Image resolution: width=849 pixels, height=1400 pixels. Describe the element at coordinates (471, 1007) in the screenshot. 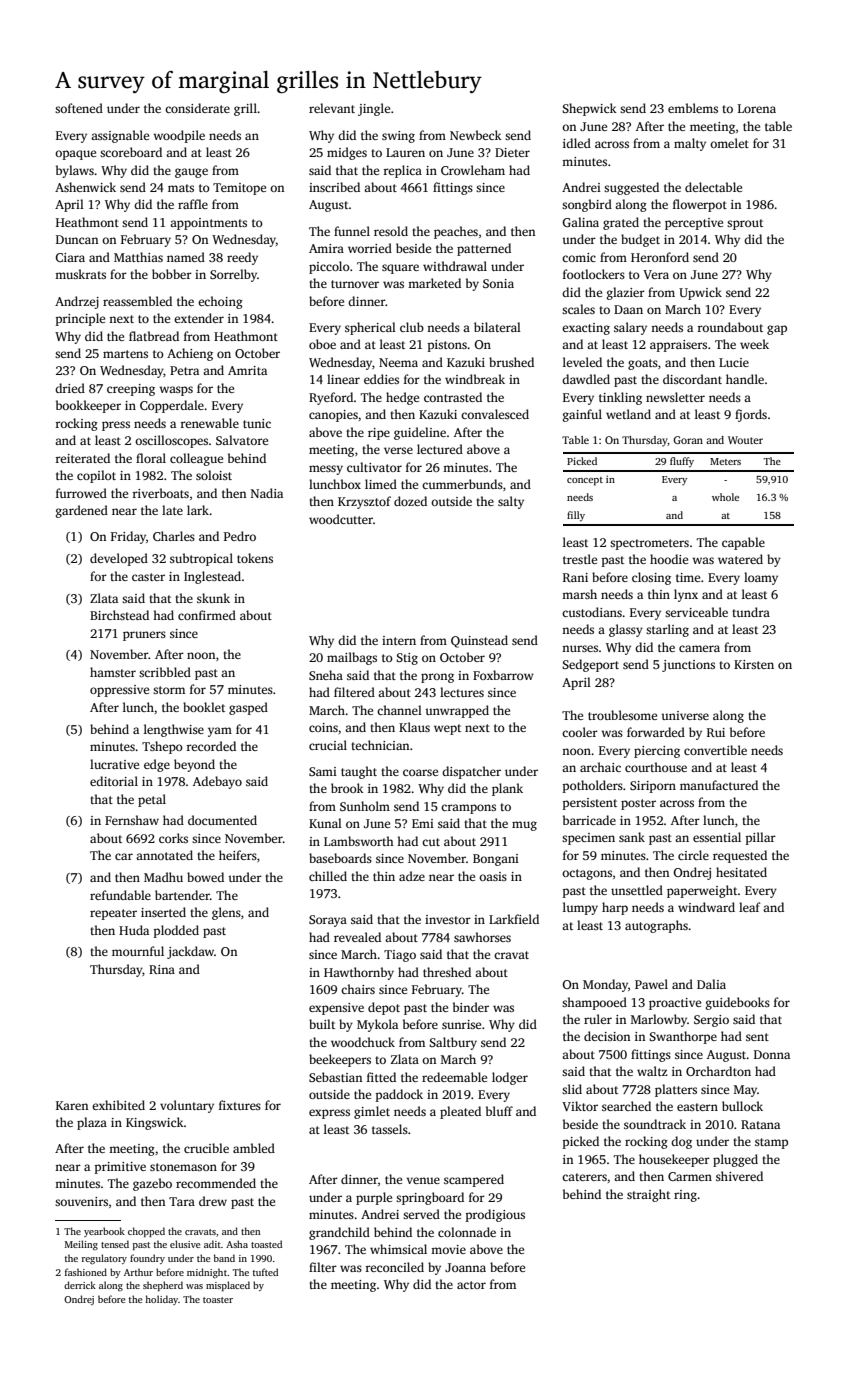

I see `binder` at that location.
